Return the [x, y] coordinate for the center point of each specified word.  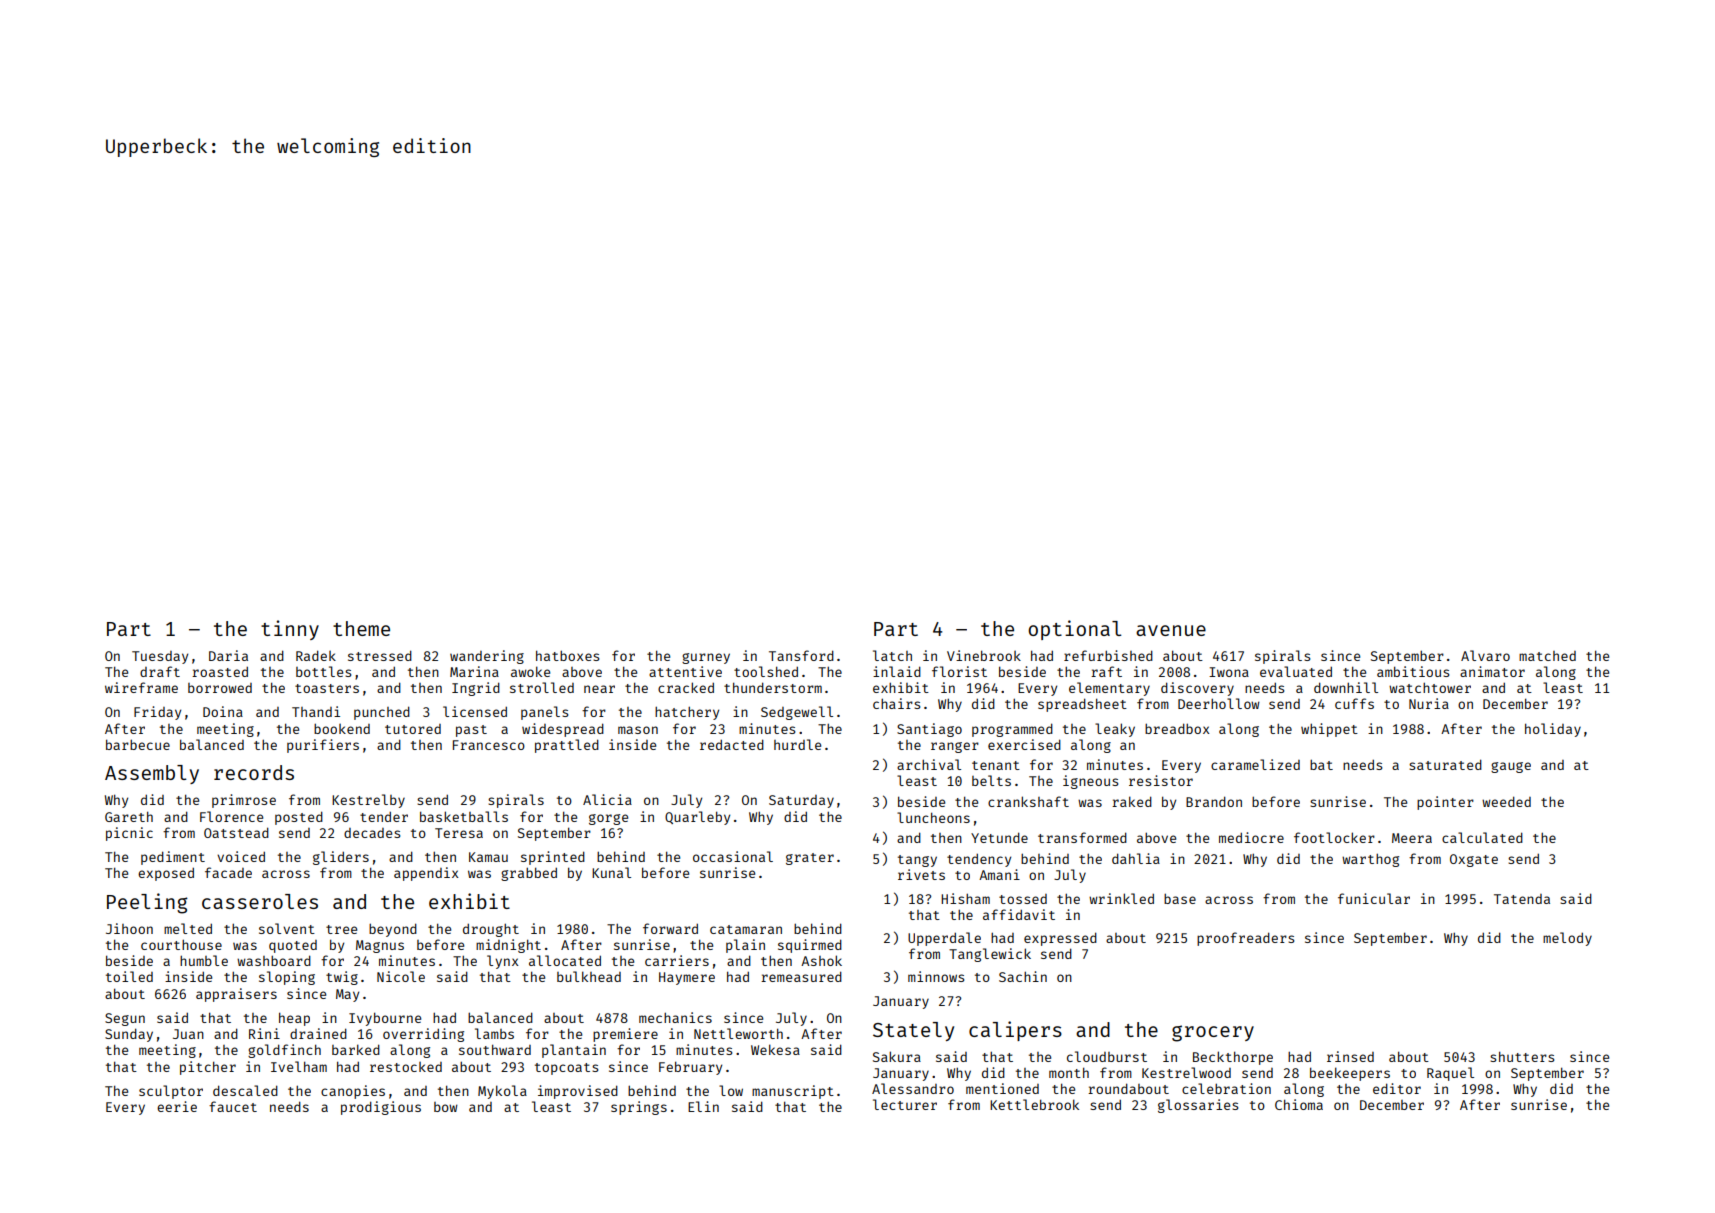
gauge [1511, 767]
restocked [406, 1067]
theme [361, 628]
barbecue [138, 744]
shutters [1522, 1057]
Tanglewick [990, 955]
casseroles [260, 901]
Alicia [607, 799]
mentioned [1002, 1088]
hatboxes [567, 655]
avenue [1171, 630]
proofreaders [1245, 939]
